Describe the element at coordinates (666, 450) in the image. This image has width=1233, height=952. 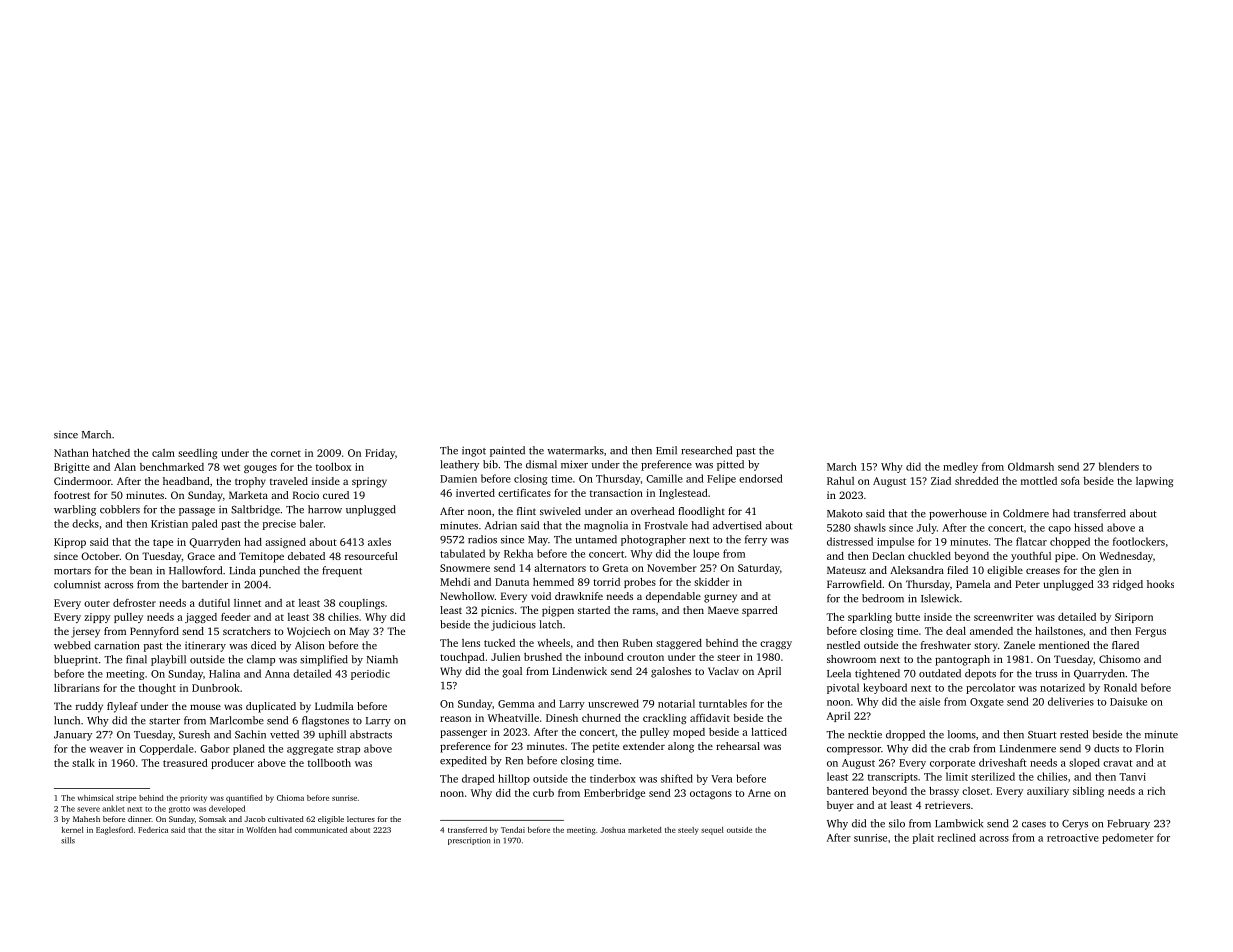
I see `Emil` at that location.
